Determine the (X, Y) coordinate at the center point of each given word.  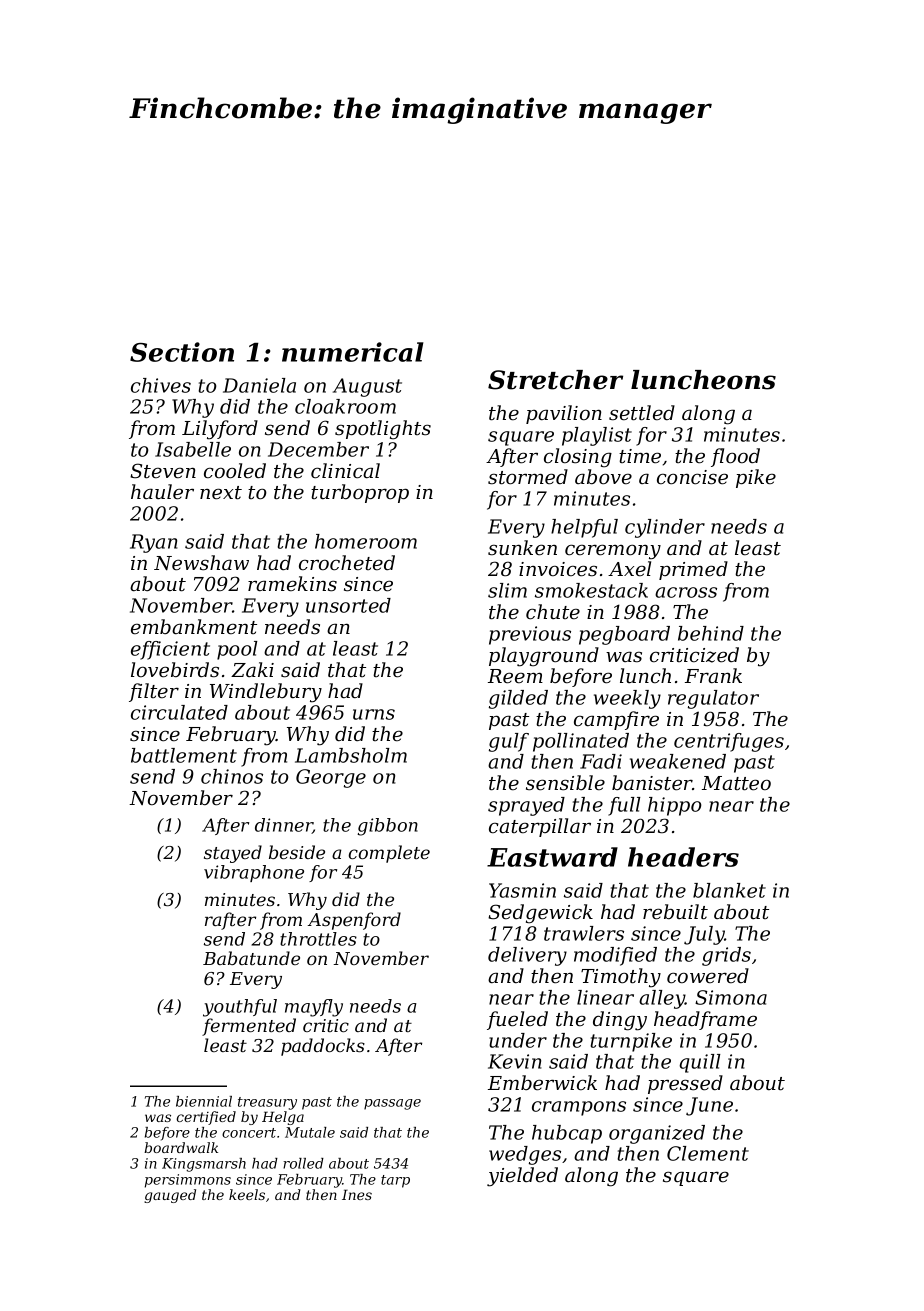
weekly (627, 699)
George (331, 778)
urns (374, 714)
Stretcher (555, 380)
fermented (249, 1027)
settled (642, 413)
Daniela (259, 385)
